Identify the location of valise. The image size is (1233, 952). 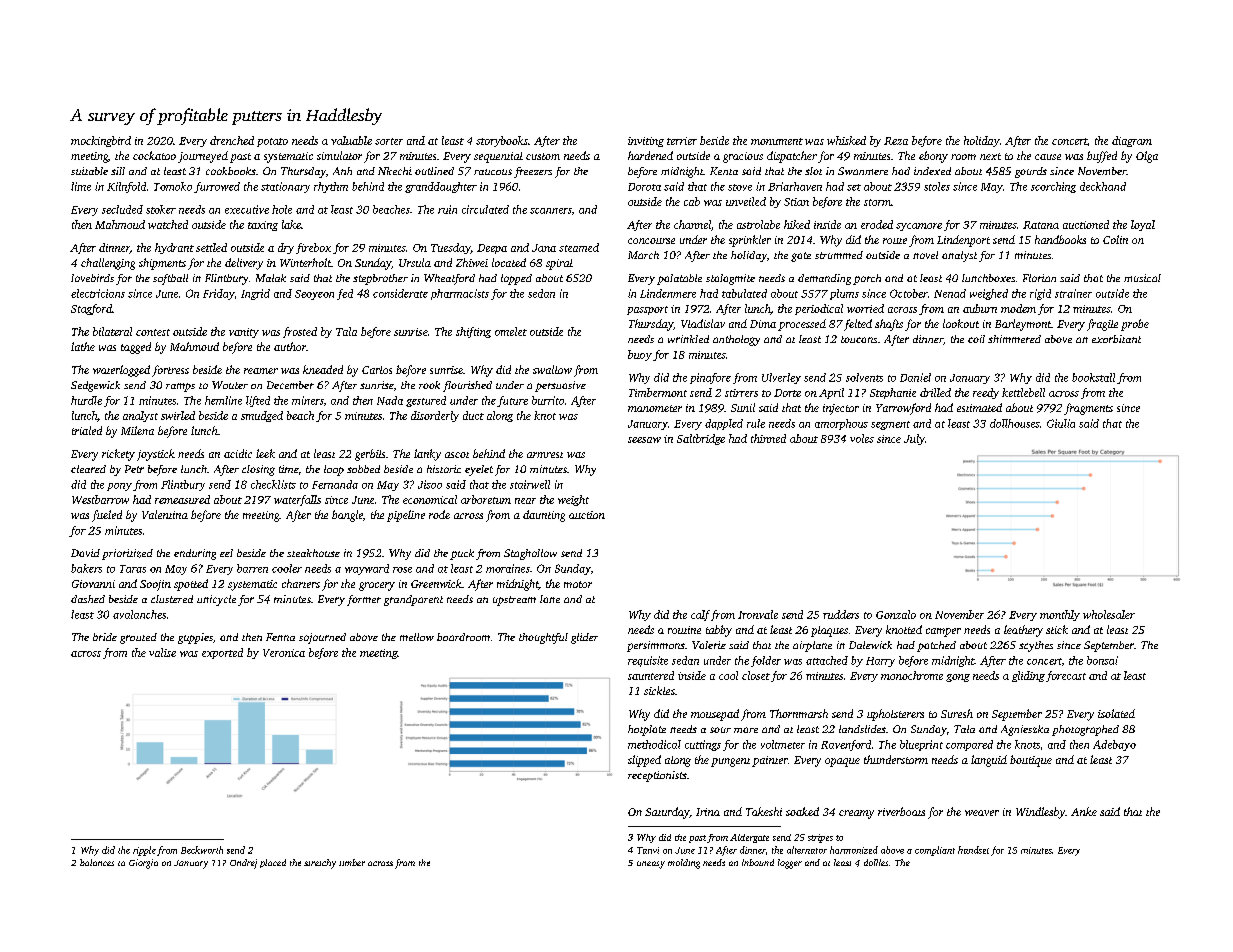
(162, 652).
